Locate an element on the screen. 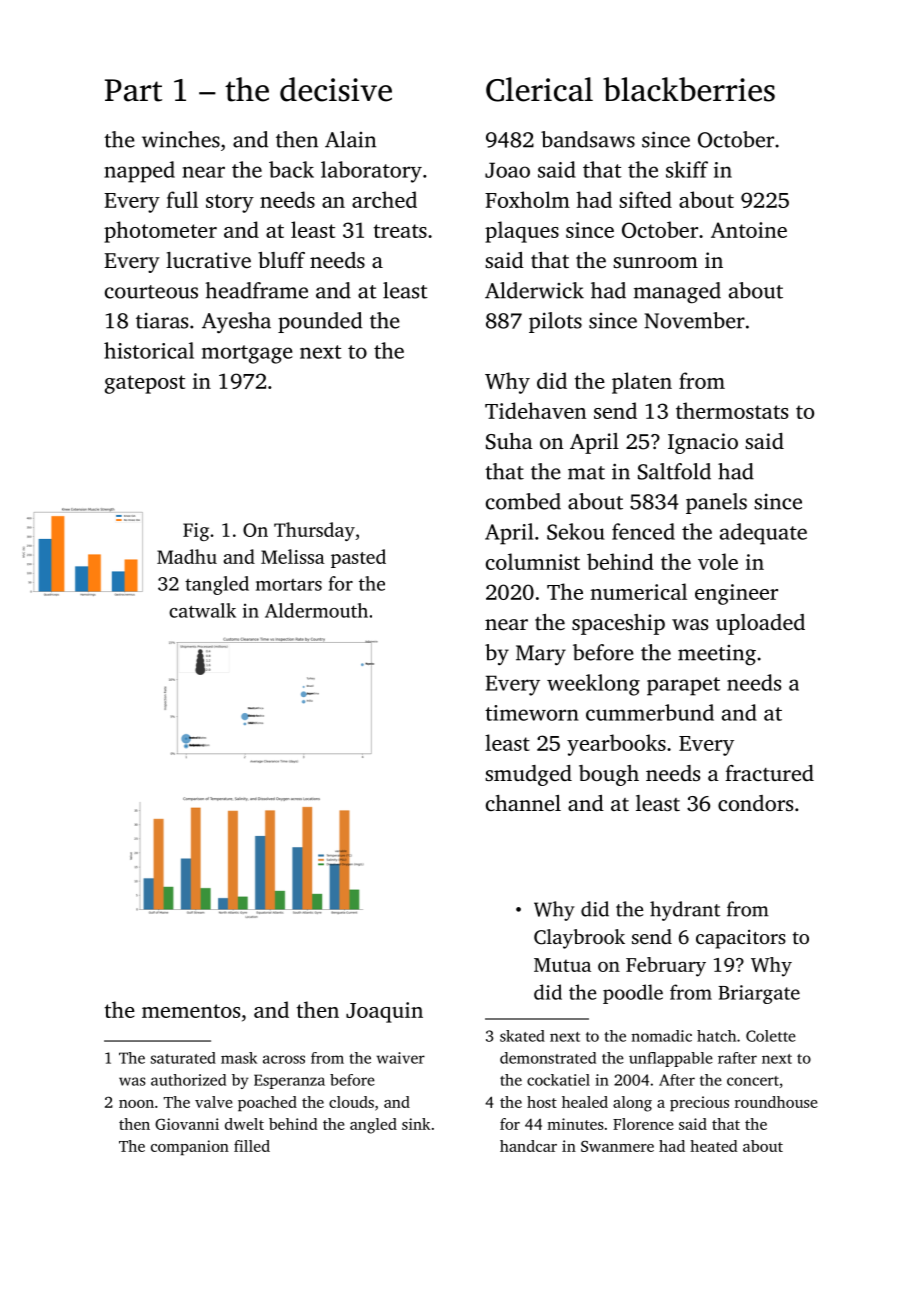  Madhu is located at coordinates (187, 556).
